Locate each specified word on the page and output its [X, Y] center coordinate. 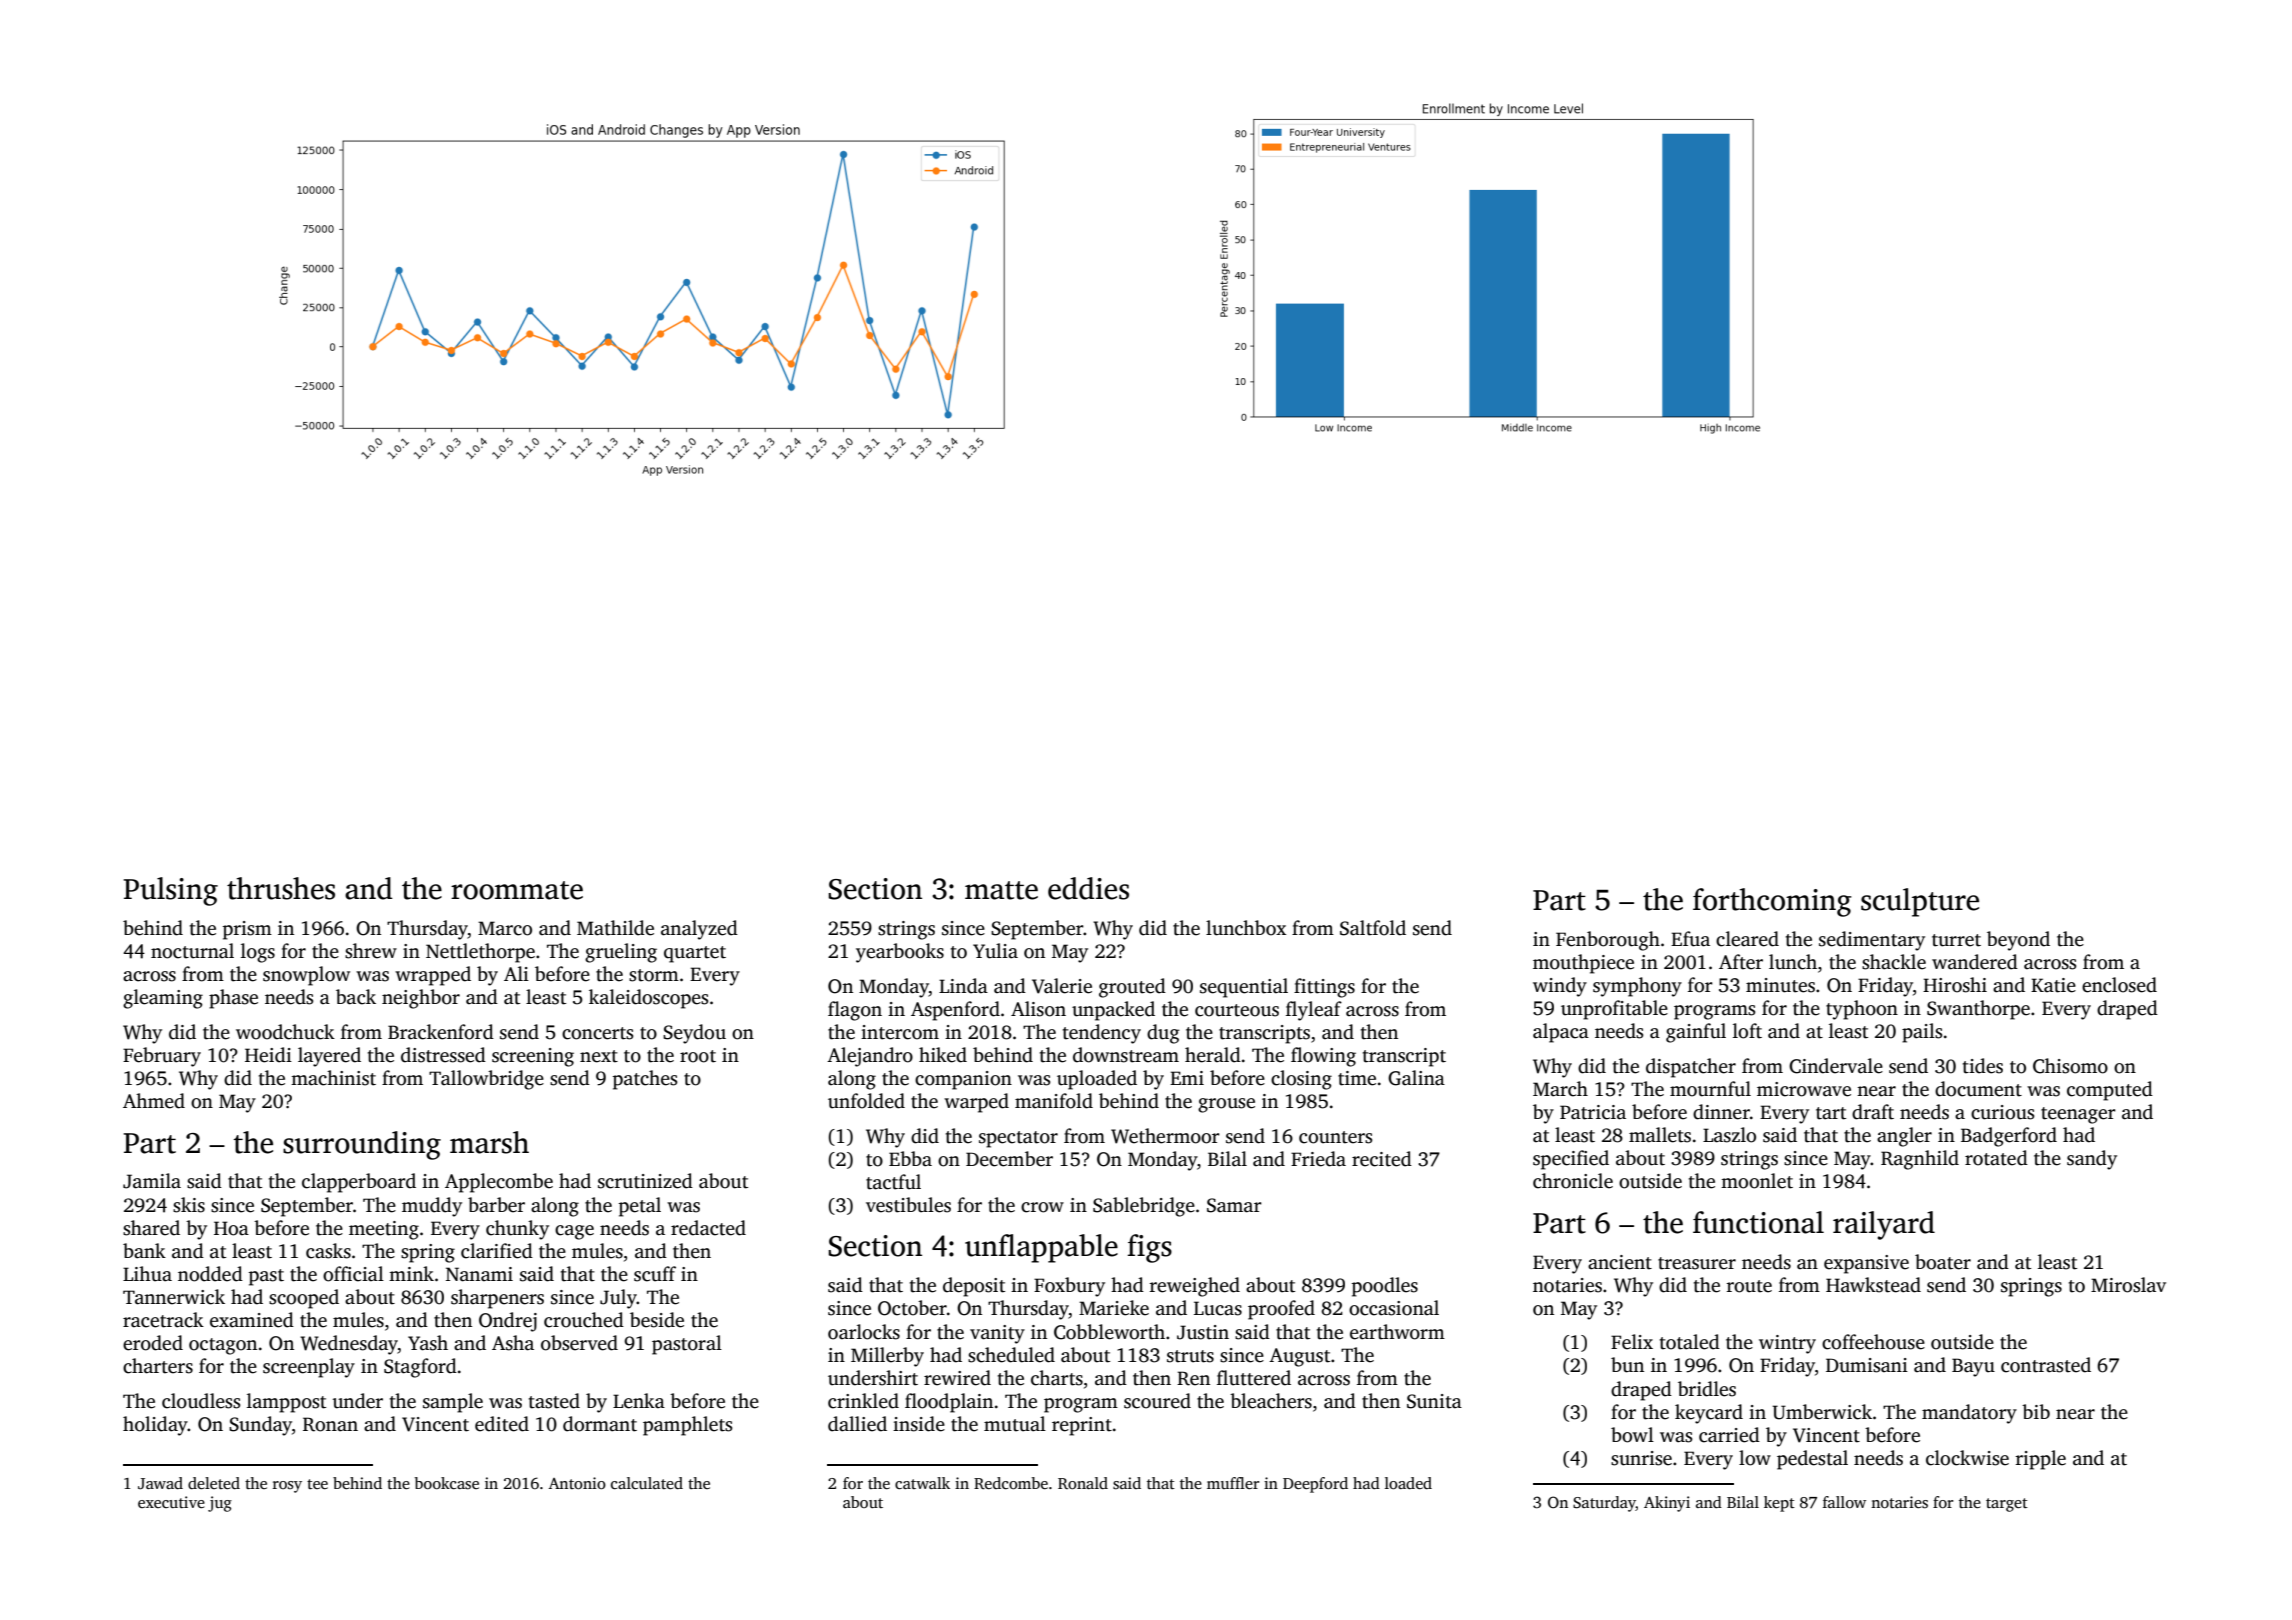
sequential [1244, 988]
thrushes [281, 888]
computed [2110, 1091]
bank [144, 1251]
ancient [1620, 1262]
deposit [974, 1287]
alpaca [1561, 1033]
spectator [1018, 1139]
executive [171, 1502]
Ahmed [154, 1101]
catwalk [922, 1483]
